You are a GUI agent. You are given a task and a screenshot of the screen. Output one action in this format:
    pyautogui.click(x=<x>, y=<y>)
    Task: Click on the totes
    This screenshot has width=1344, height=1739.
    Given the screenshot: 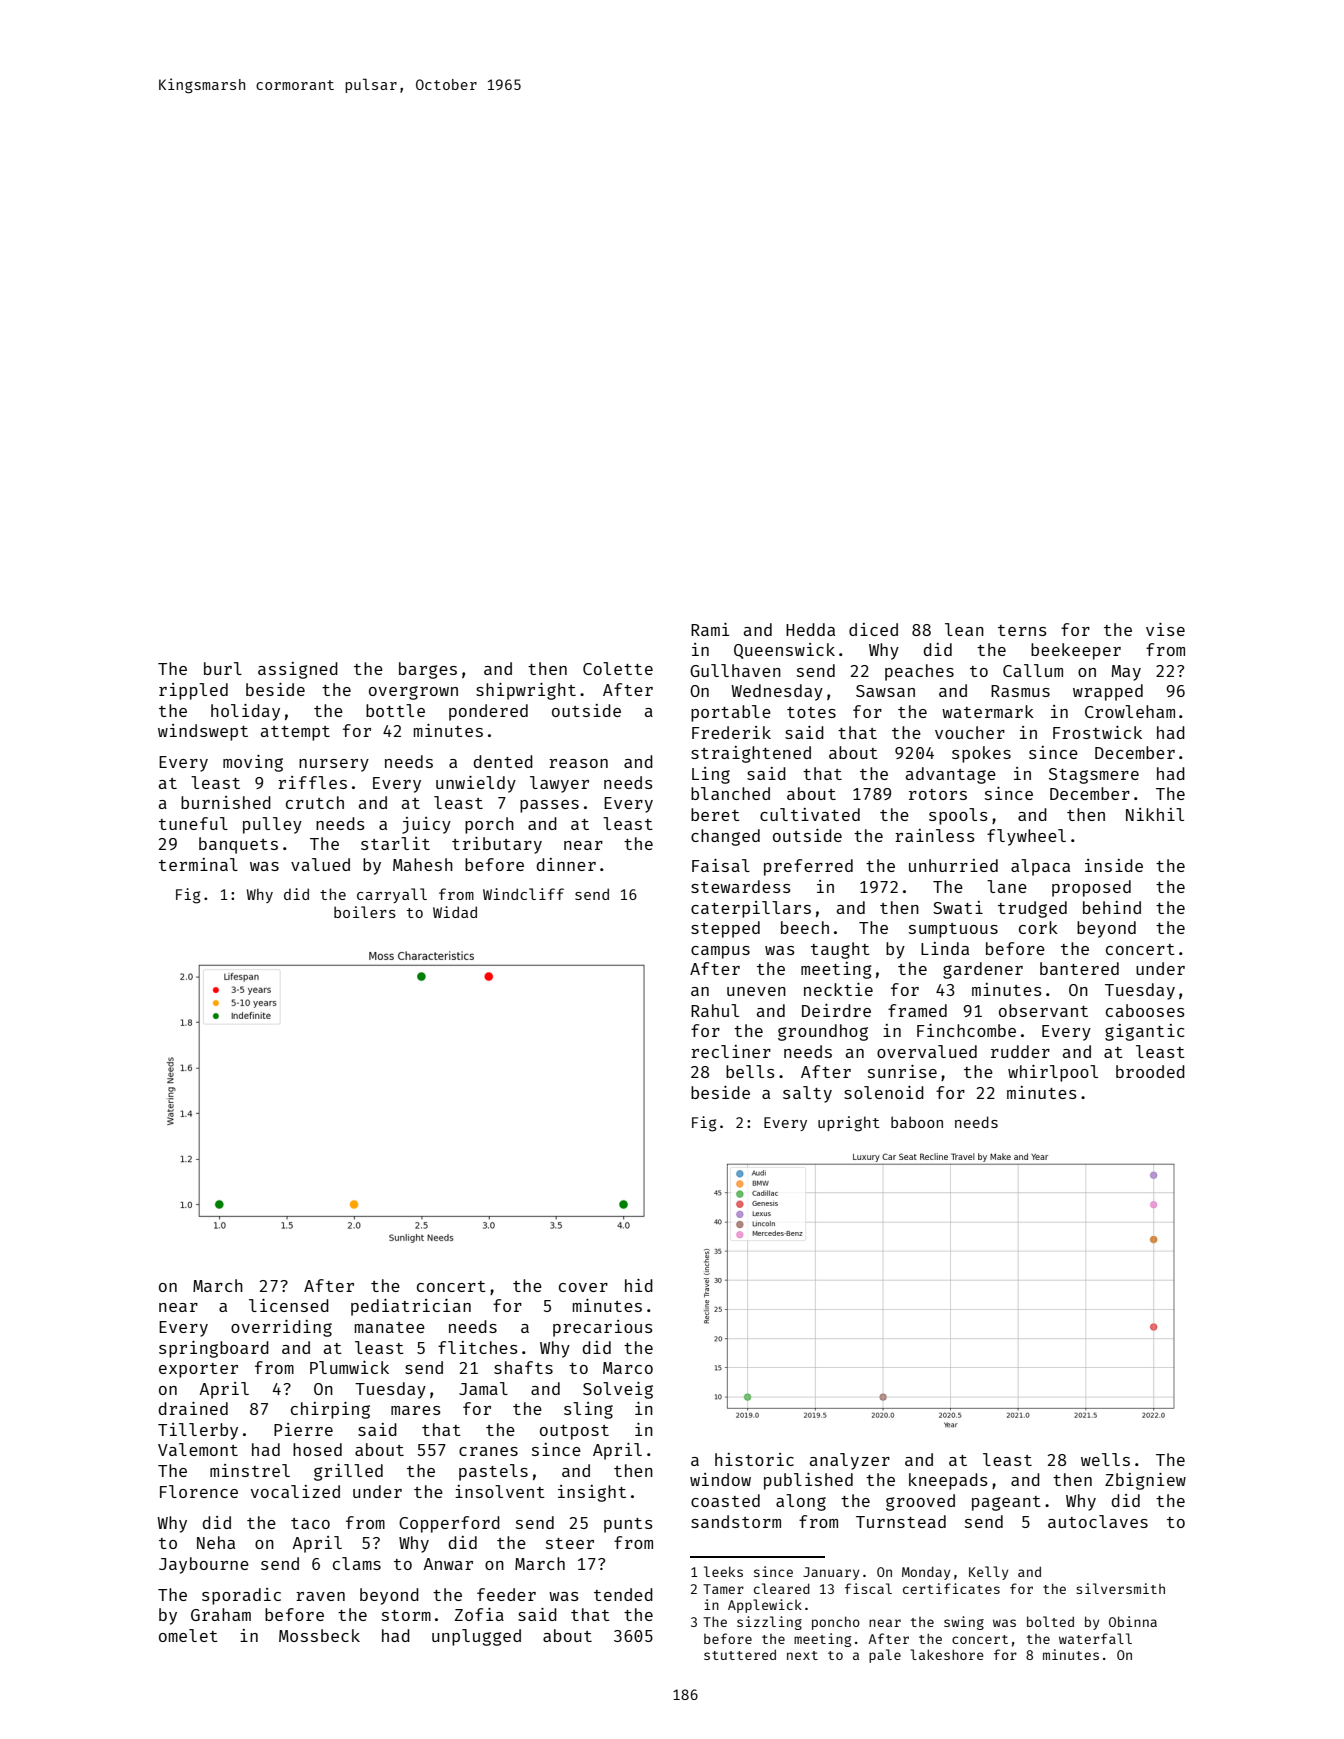 What is the action you would take?
    pyautogui.click(x=811, y=712)
